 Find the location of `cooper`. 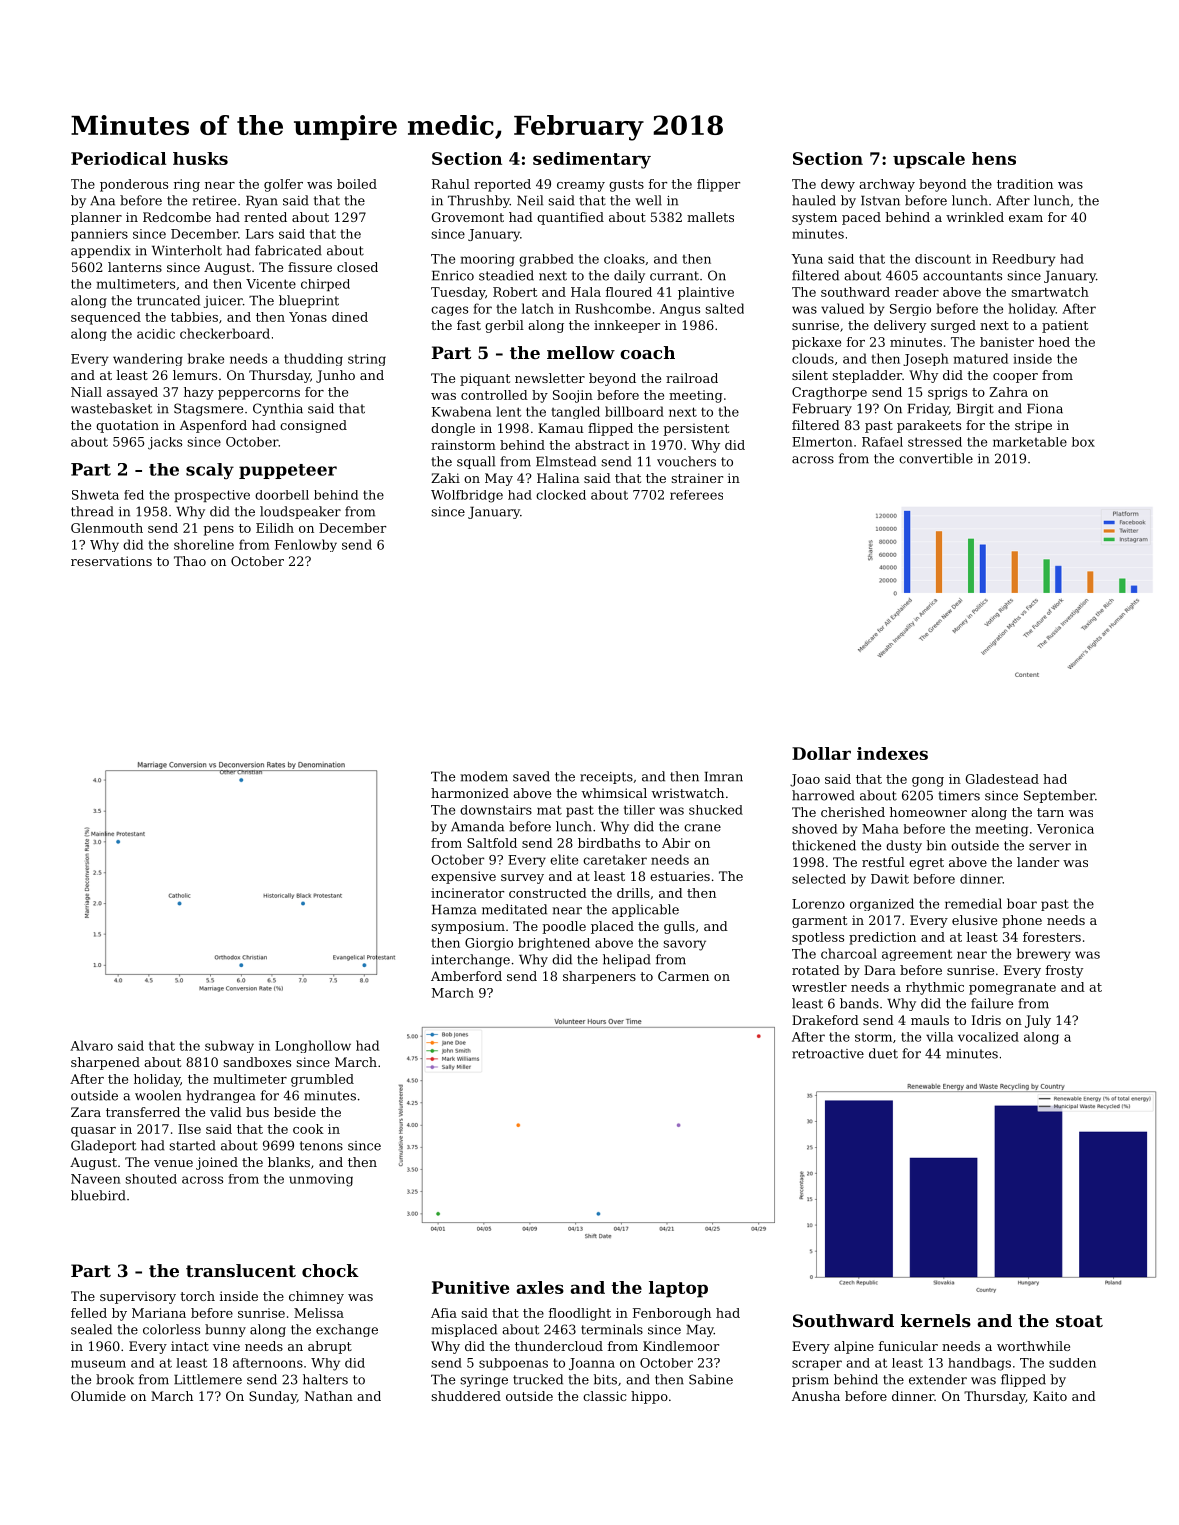

cooper is located at coordinates (1015, 378).
